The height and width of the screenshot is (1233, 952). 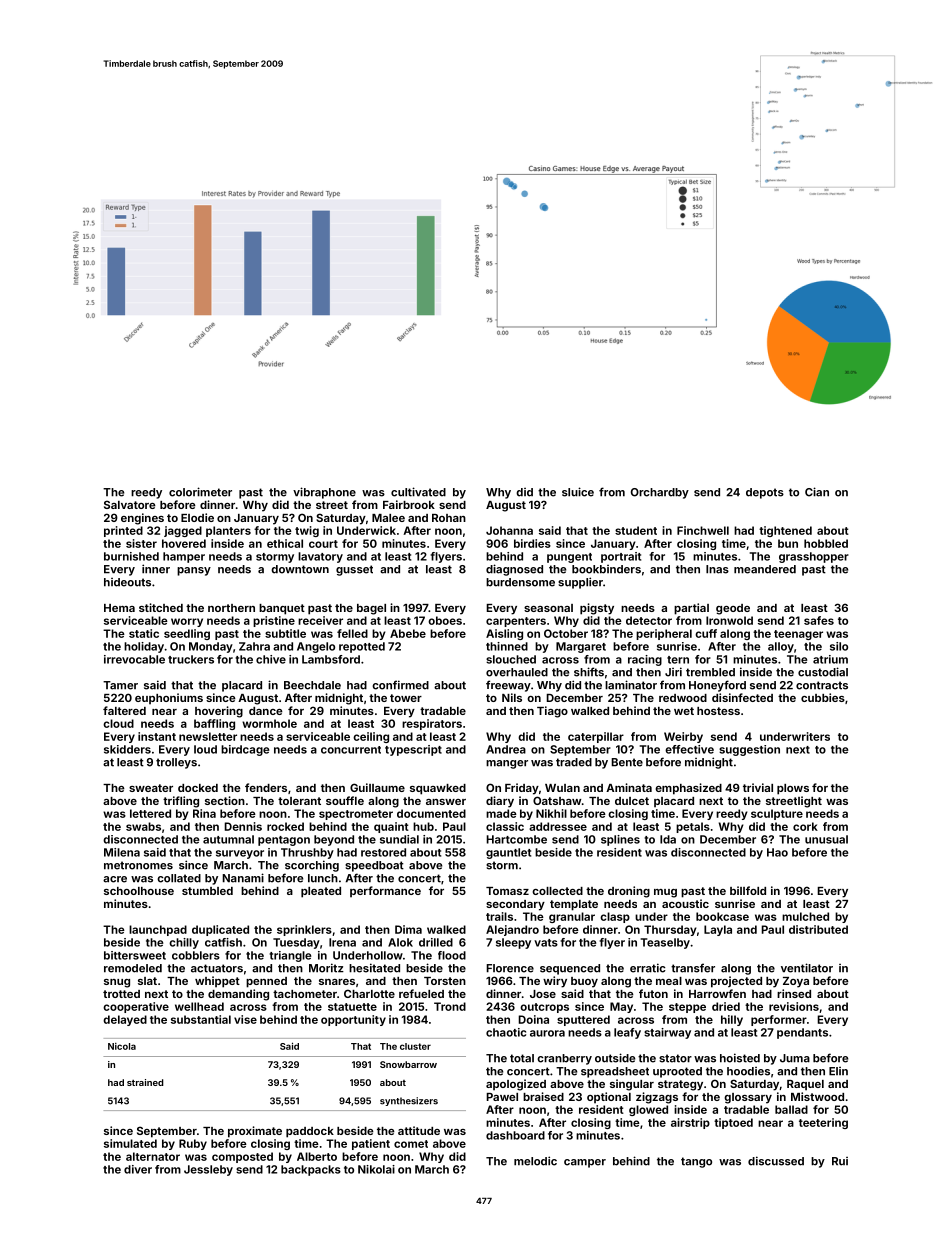 I want to click on petals, so click(x=693, y=827).
